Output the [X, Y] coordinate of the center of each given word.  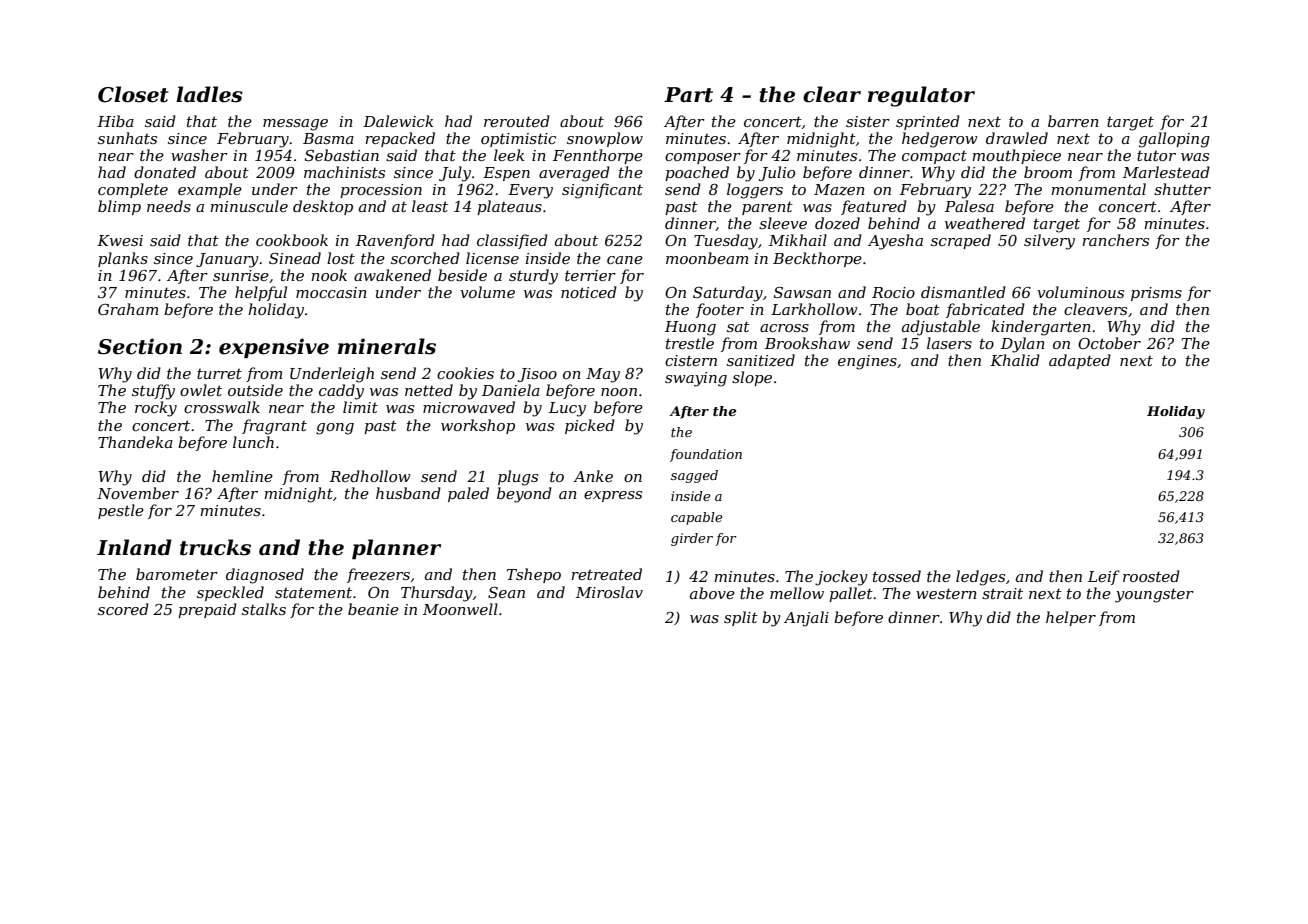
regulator [921, 96]
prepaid [207, 610]
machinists [344, 172]
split [741, 618]
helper [1071, 618]
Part [688, 95]
